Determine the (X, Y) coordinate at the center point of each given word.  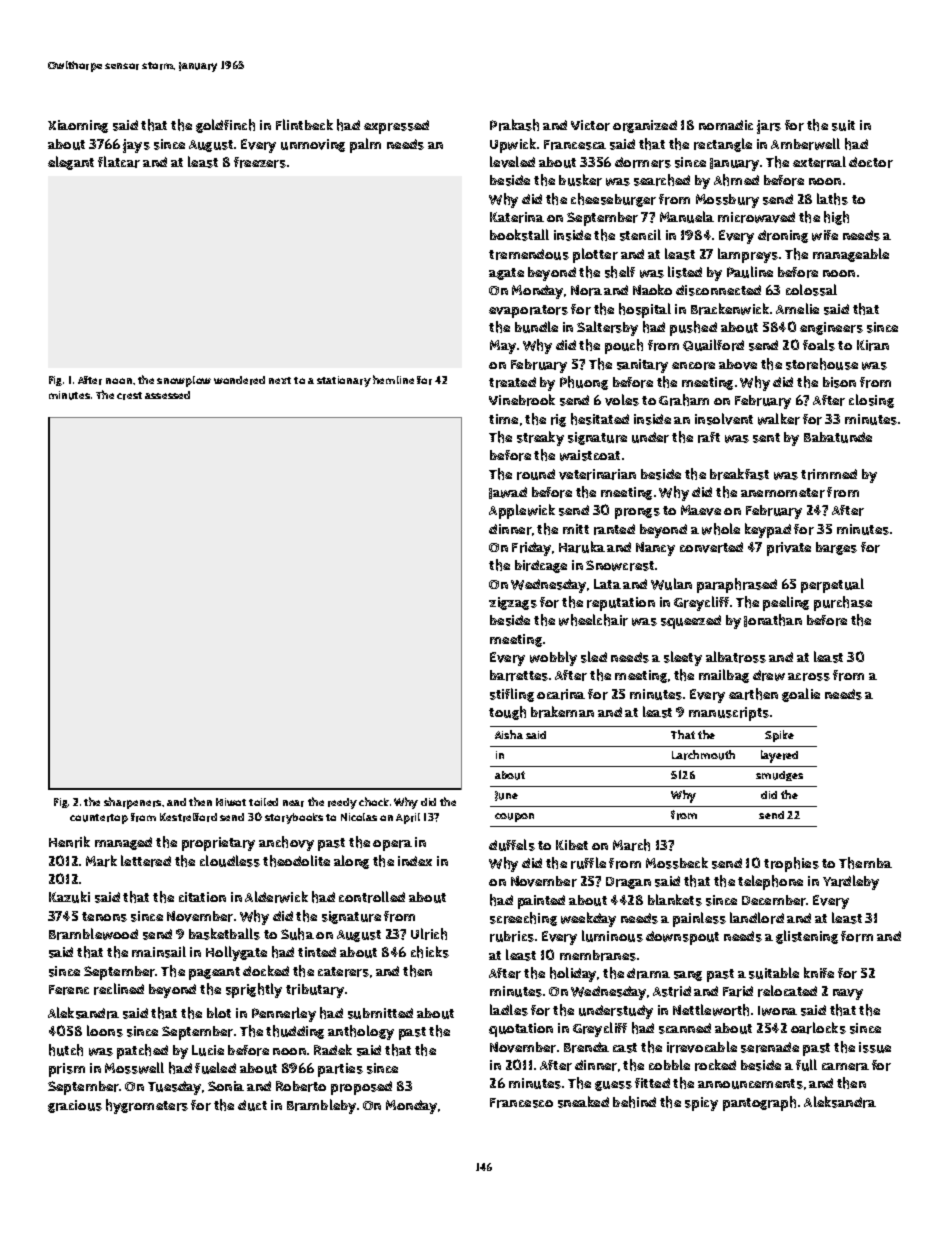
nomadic (726, 125)
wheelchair (593, 620)
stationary (344, 381)
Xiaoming (78, 126)
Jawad (508, 493)
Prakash (514, 125)
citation (202, 897)
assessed (167, 395)
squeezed (691, 622)
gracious (75, 1106)
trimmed (829, 474)
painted (541, 902)
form (857, 936)
